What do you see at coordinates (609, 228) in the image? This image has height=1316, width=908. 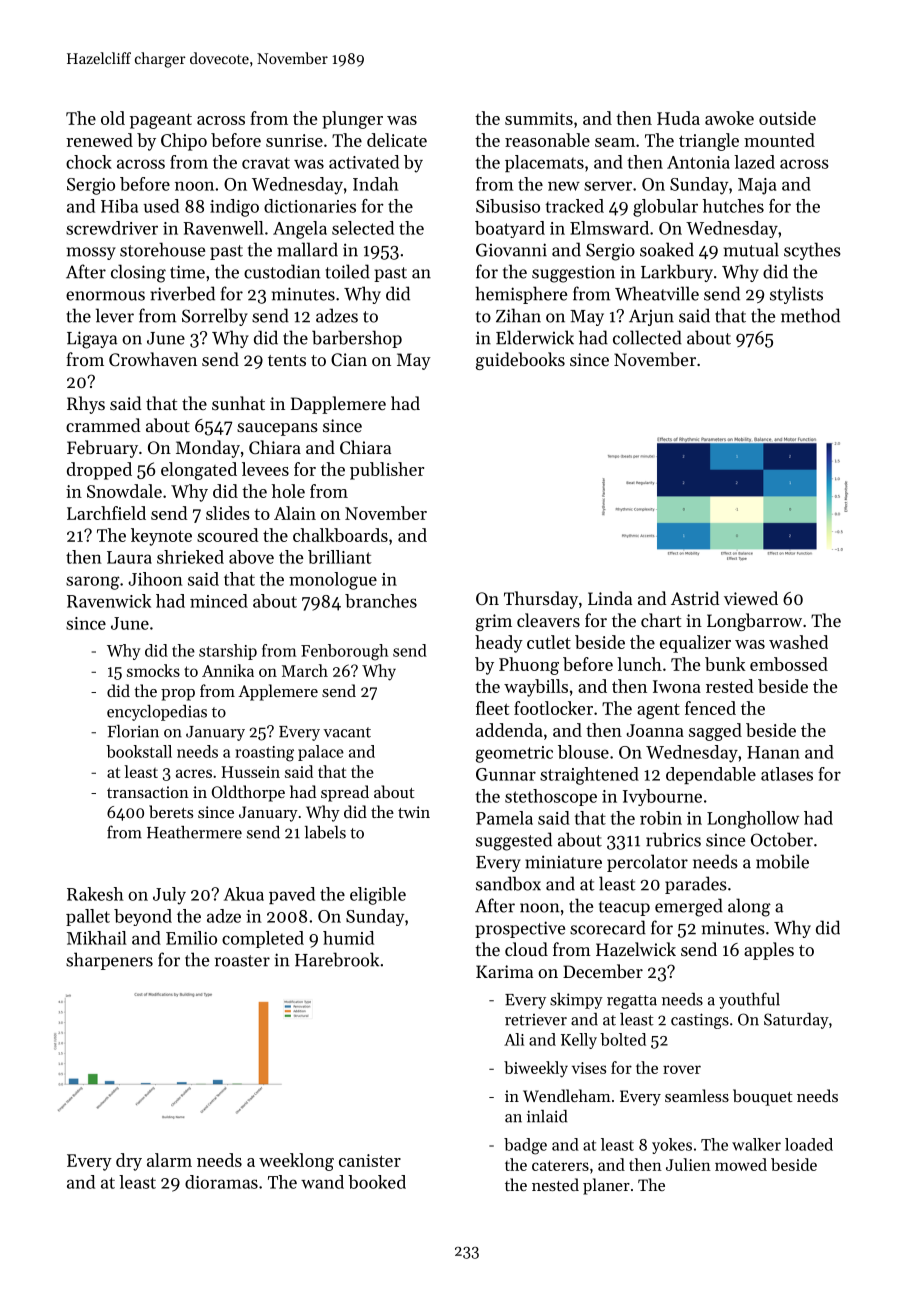 I see `Elmsward` at bounding box center [609, 228].
